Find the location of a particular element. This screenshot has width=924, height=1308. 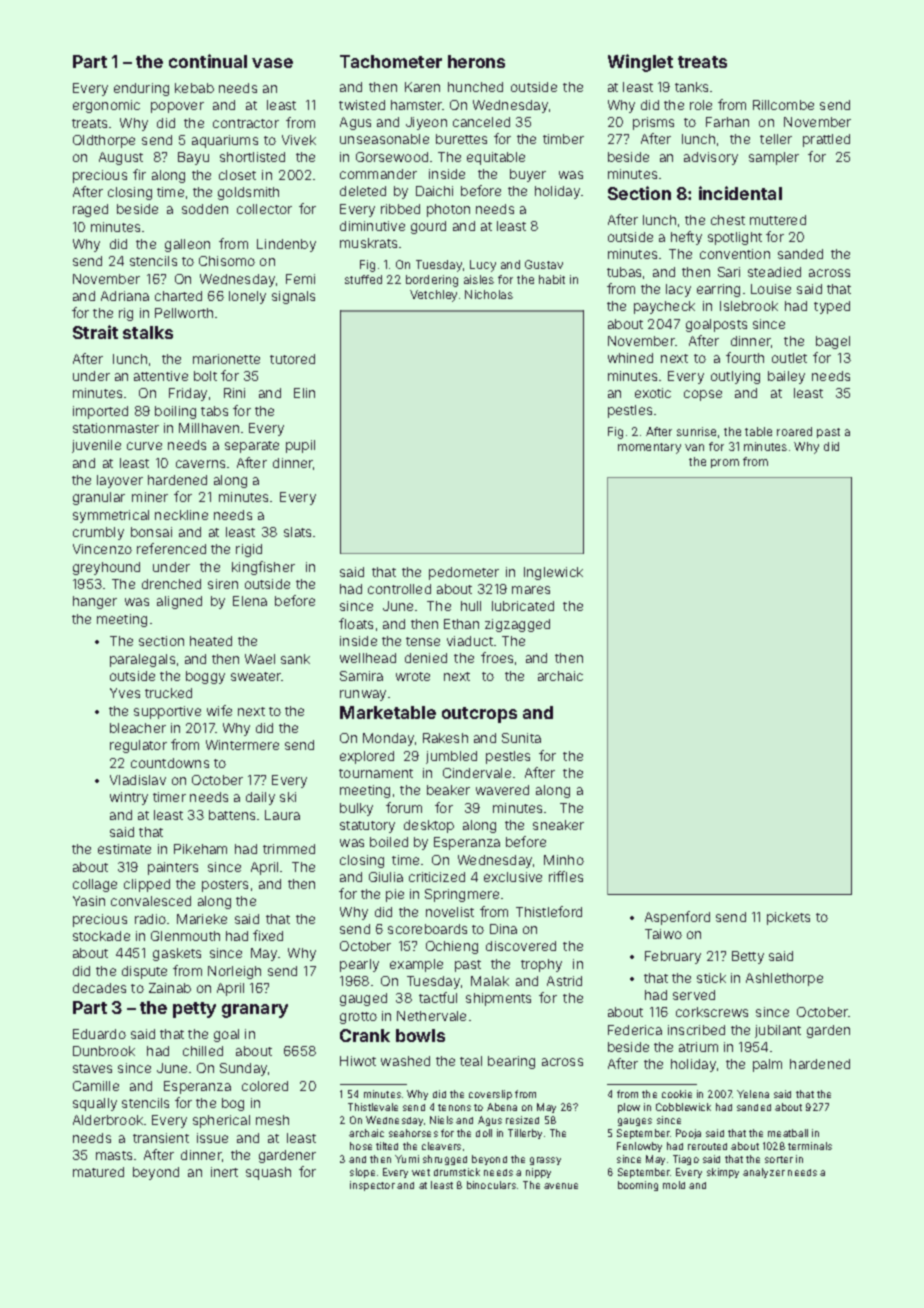

Farhan is located at coordinates (727, 122).
